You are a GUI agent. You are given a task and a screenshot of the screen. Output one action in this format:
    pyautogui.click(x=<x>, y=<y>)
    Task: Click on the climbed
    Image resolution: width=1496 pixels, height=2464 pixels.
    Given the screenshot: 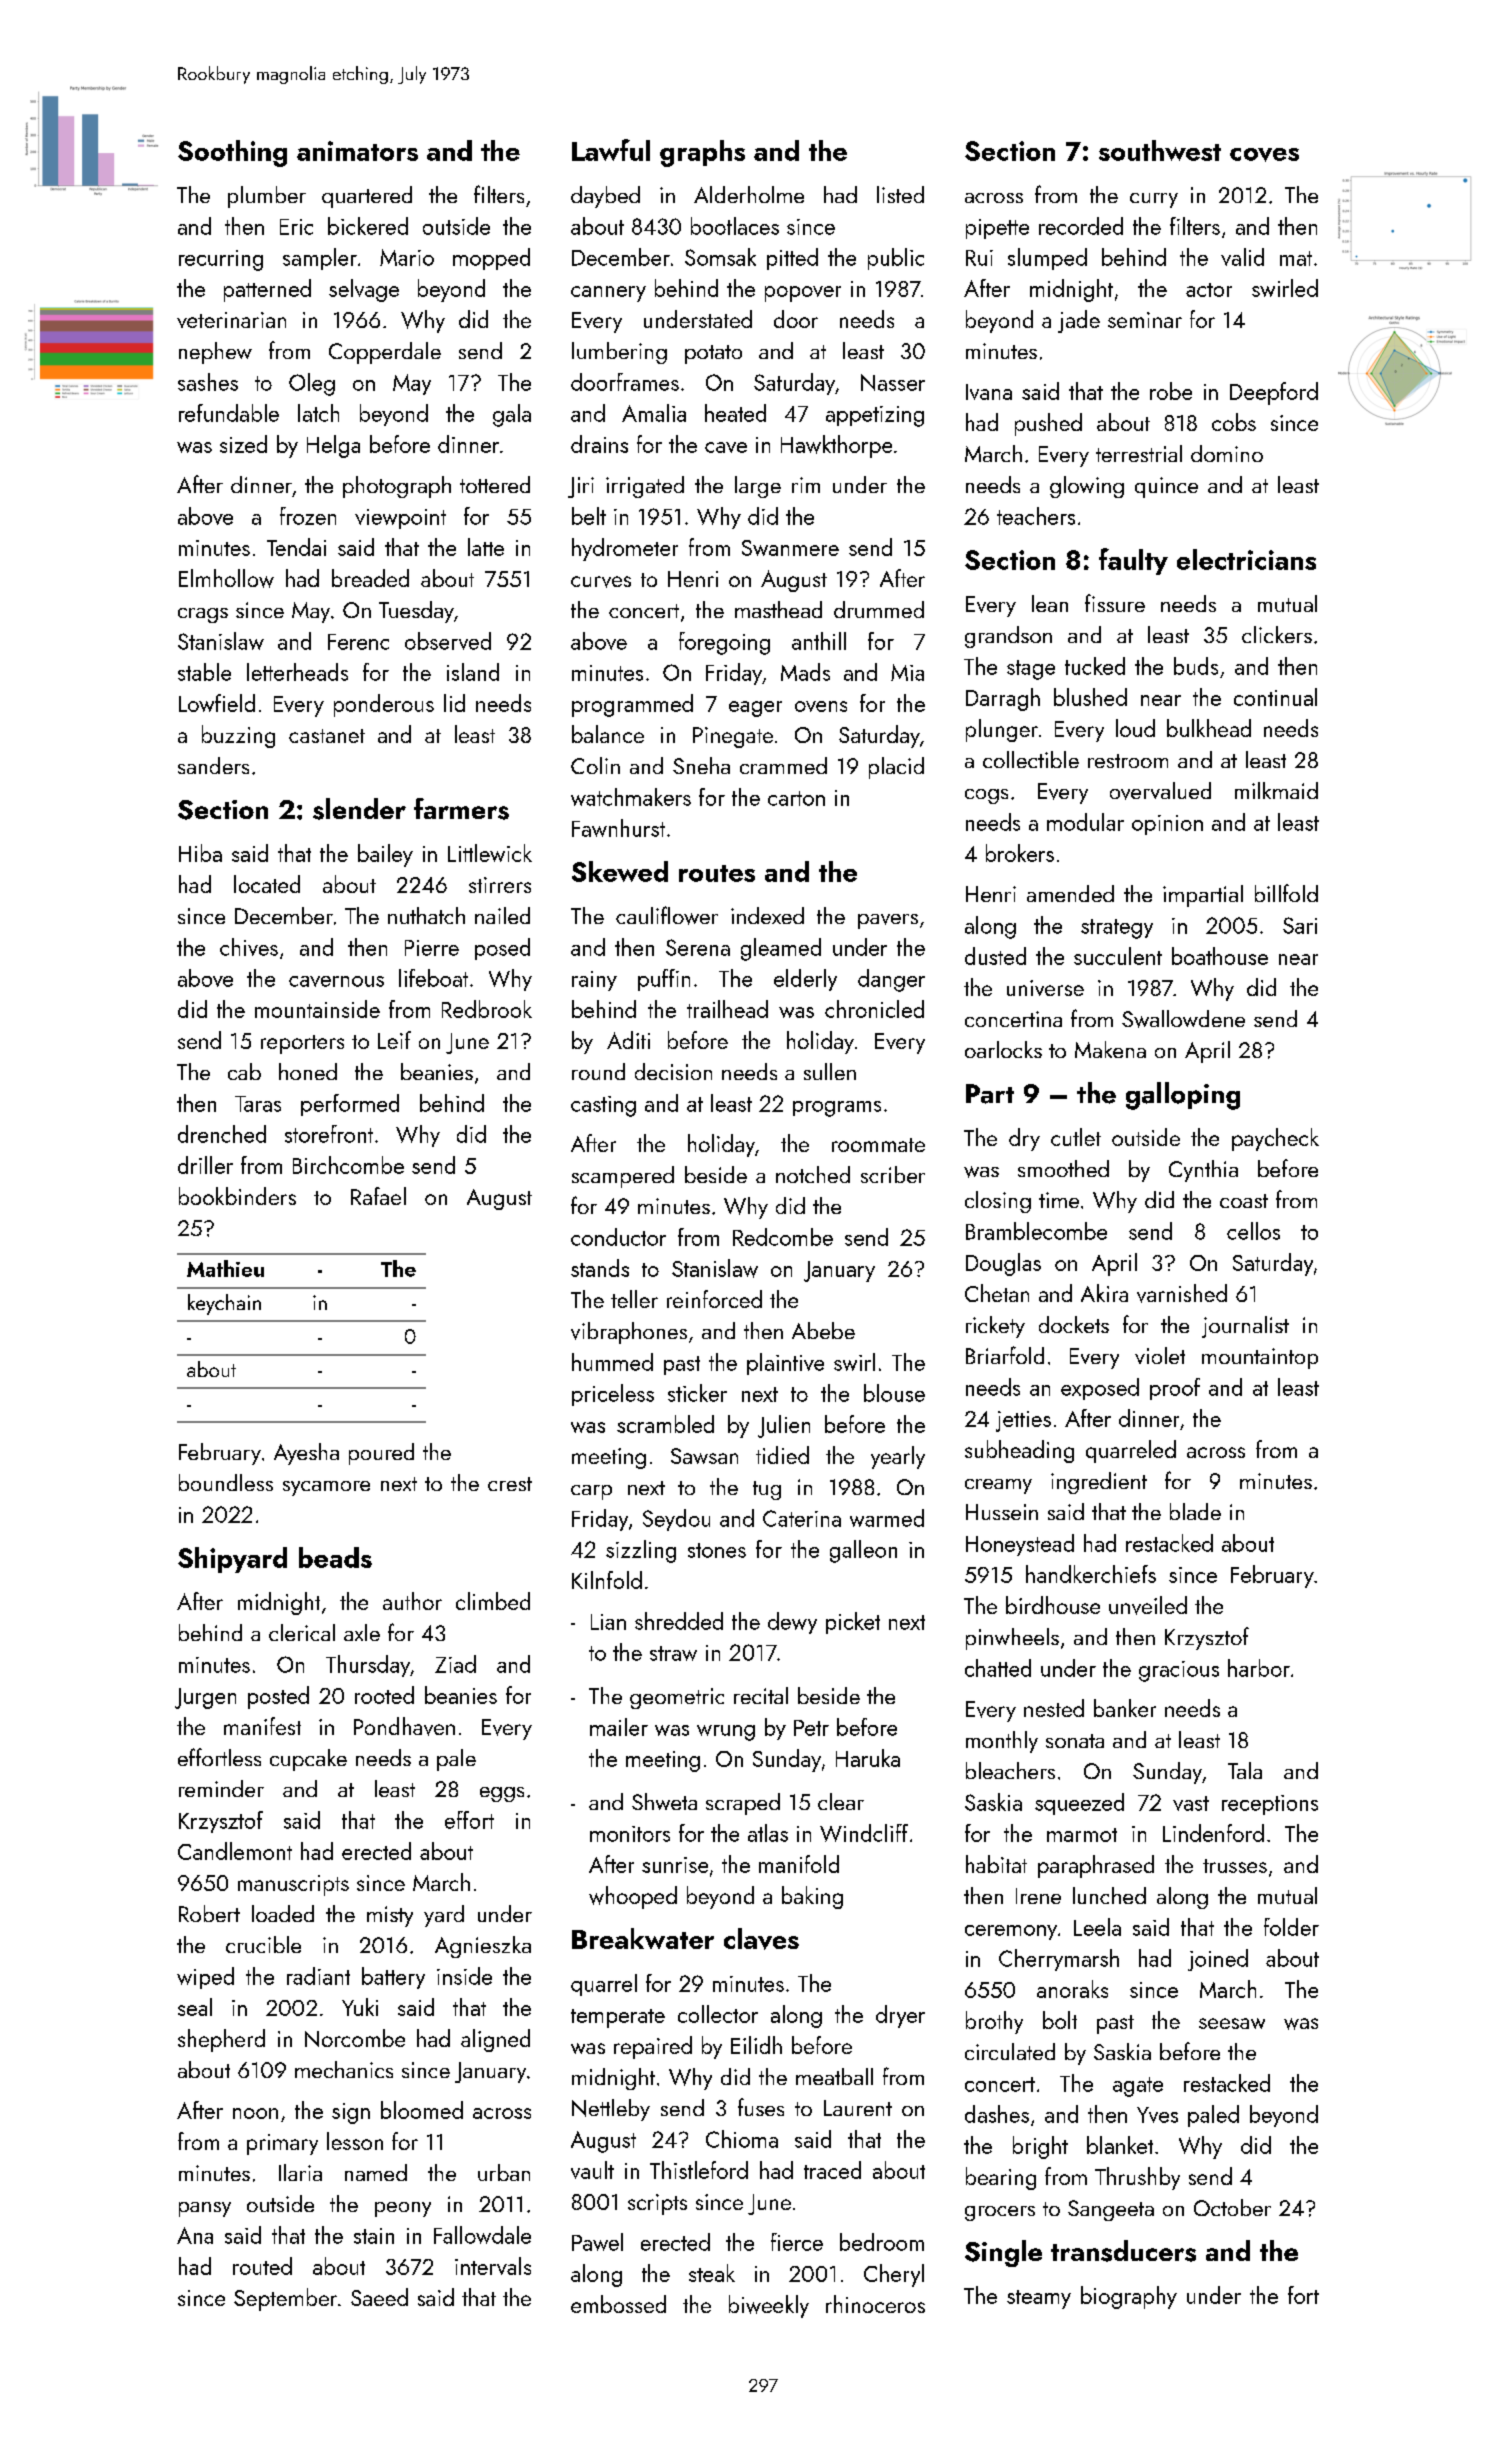 What is the action you would take?
    pyautogui.click(x=493, y=1601)
